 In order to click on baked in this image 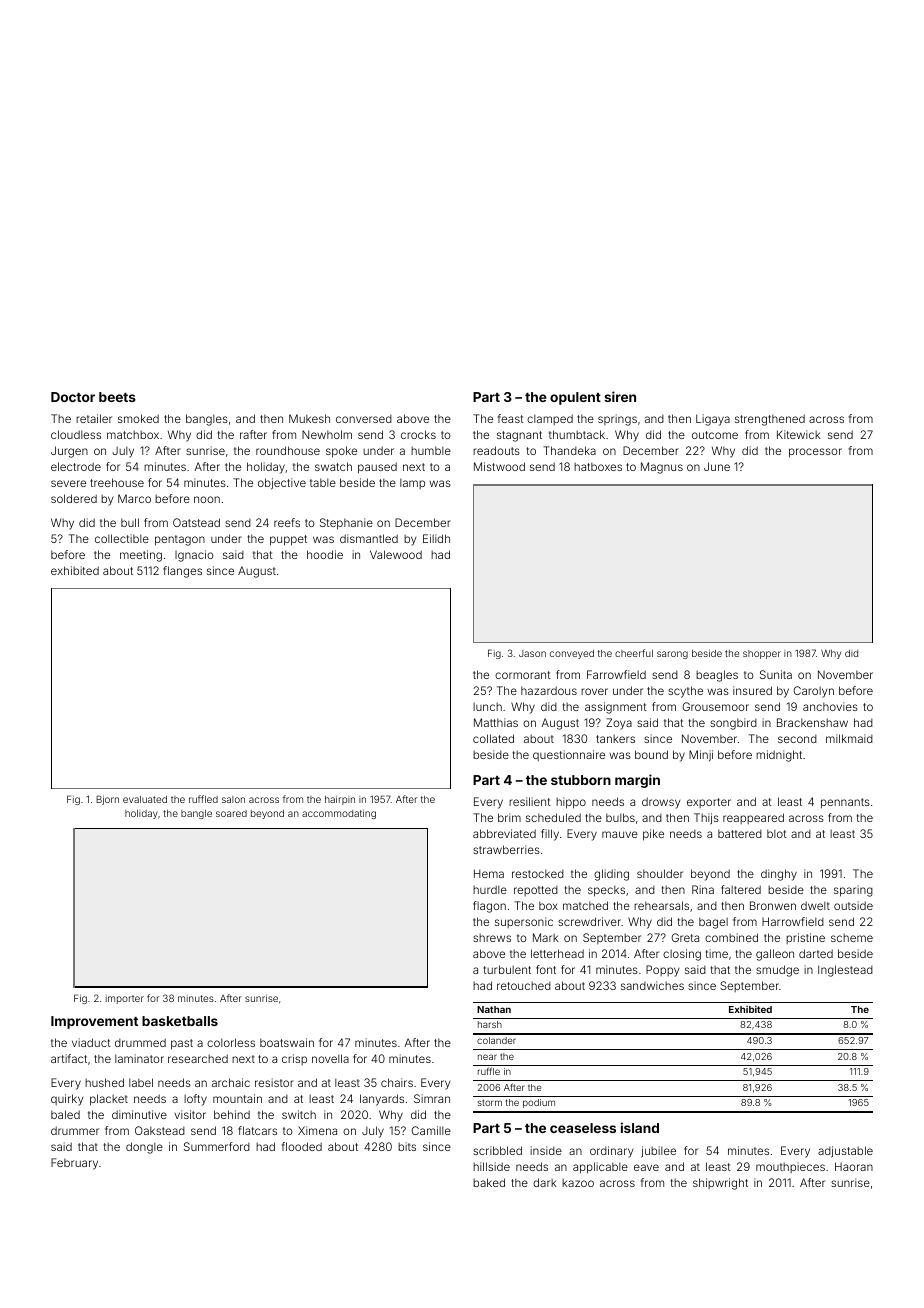, I will do `click(489, 1182)`.
